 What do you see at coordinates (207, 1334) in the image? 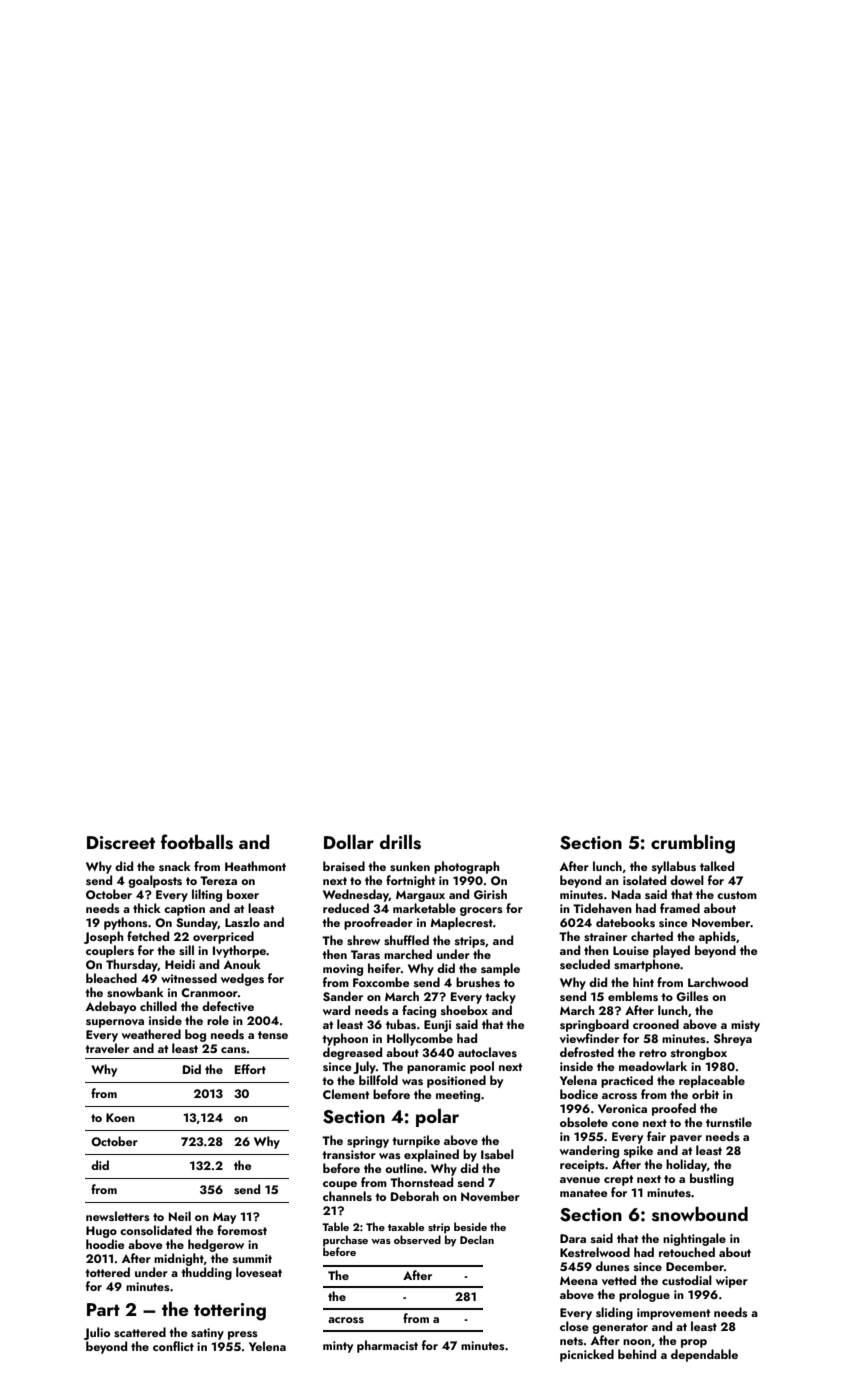
I see `satiny` at bounding box center [207, 1334].
